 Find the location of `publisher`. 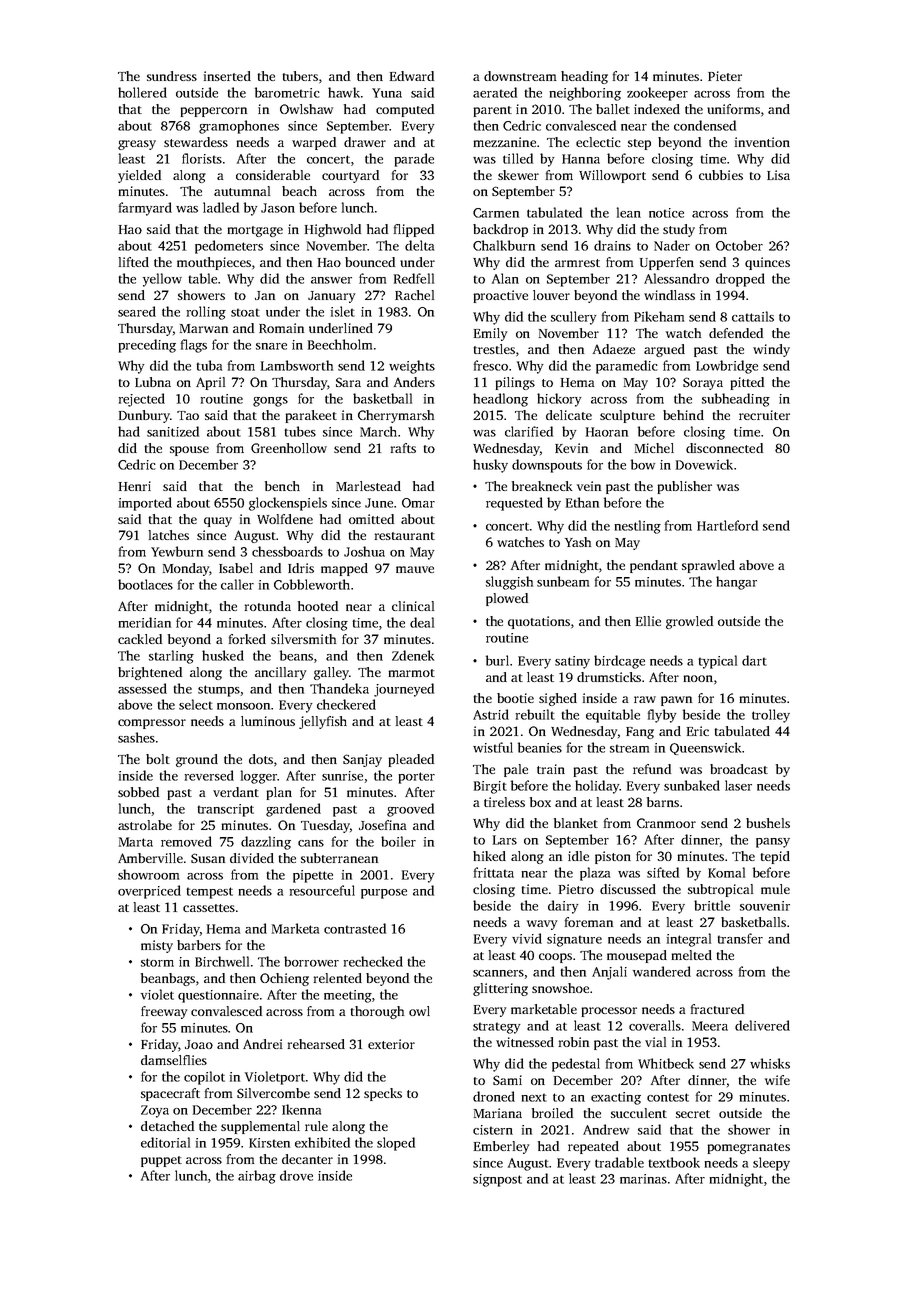

publisher is located at coordinates (685, 487).
